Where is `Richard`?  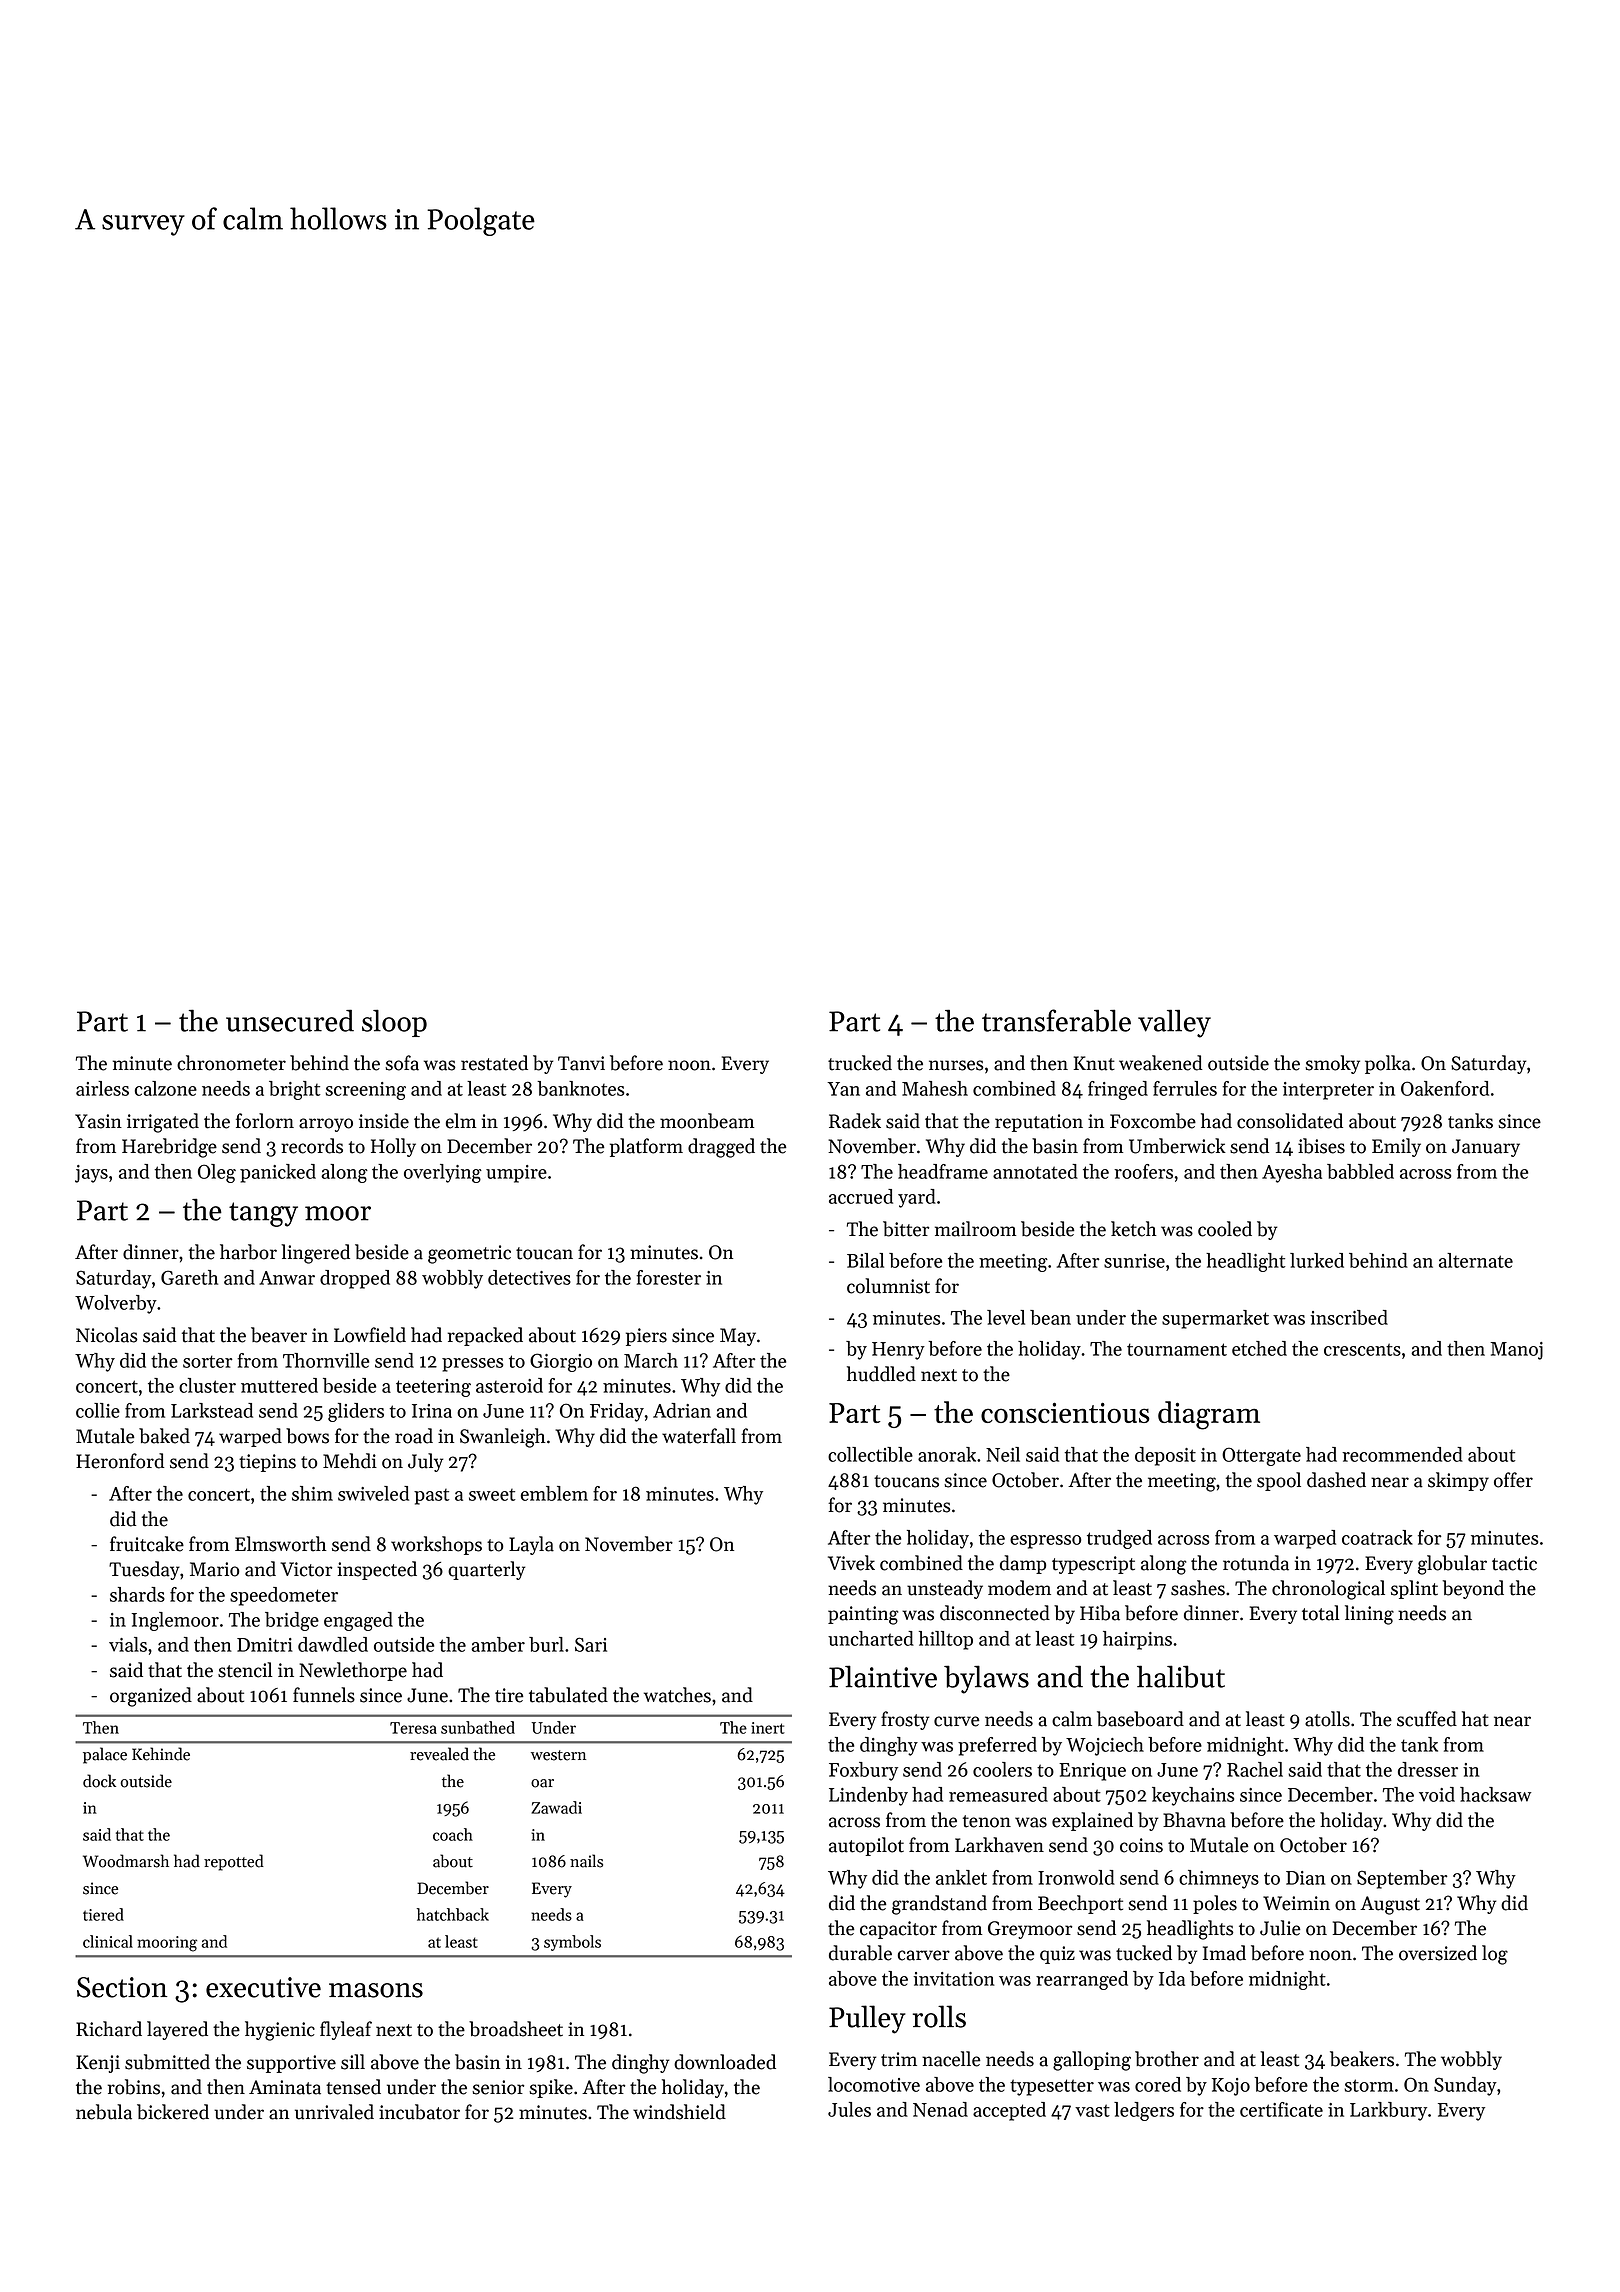
Richard is located at coordinates (109, 2029).
